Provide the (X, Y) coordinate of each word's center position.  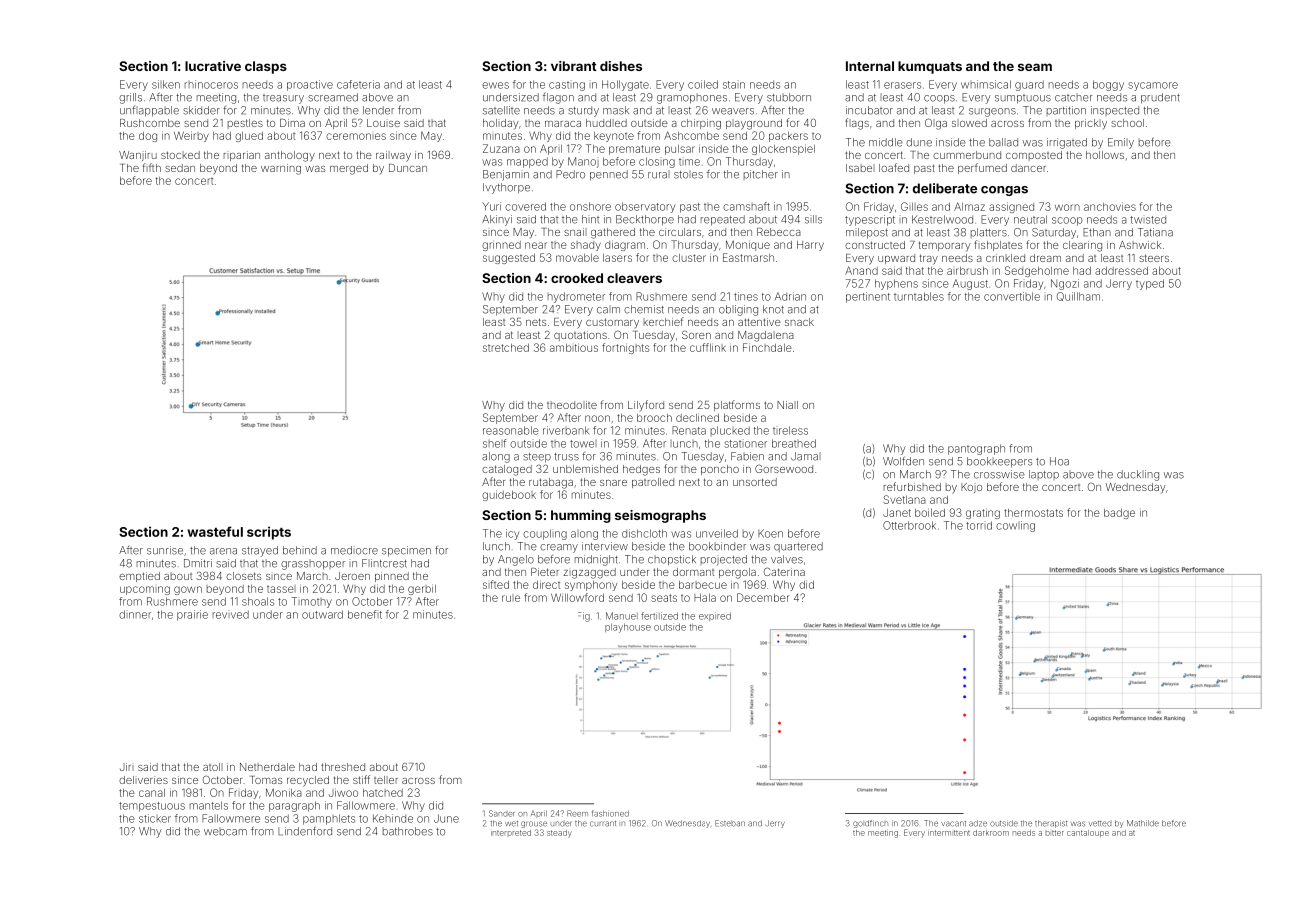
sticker (155, 818)
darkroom (991, 833)
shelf (495, 443)
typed (1150, 284)
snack (799, 322)
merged (349, 169)
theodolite (572, 405)
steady (559, 834)
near (536, 245)
